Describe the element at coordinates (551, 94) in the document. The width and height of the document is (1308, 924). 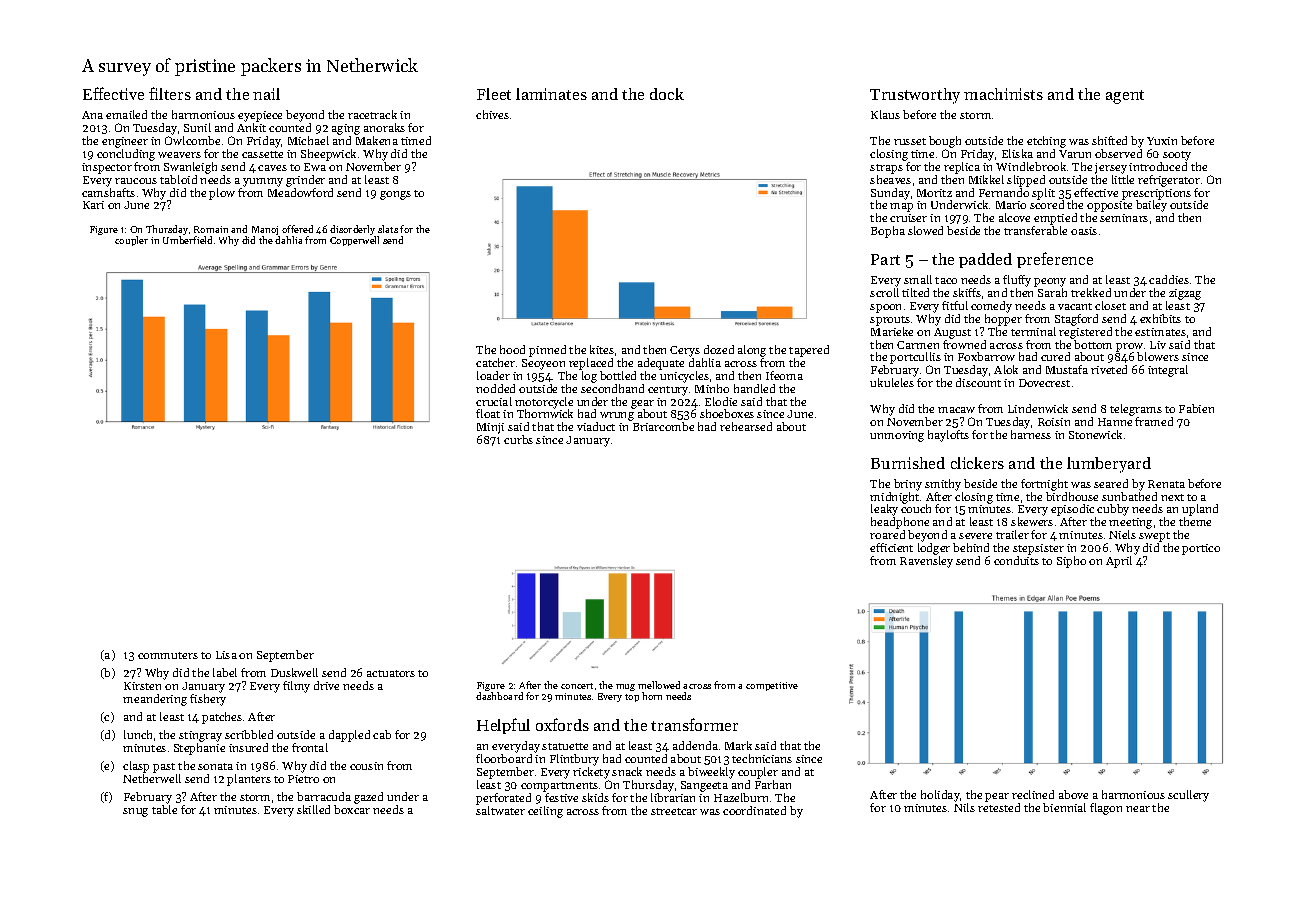
I see `laminates` at that location.
